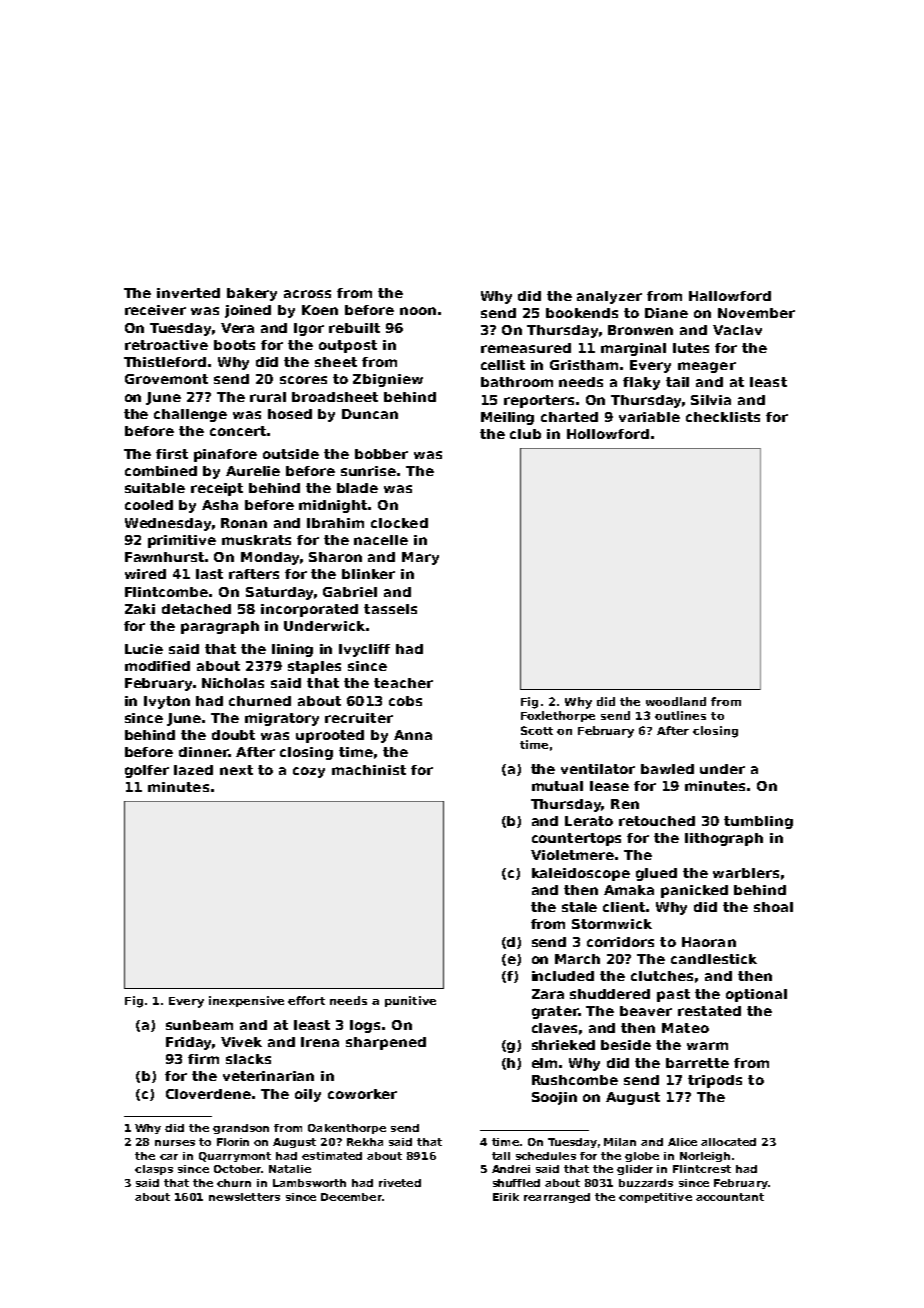  What do you see at coordinates (730, 296) in the page?
I see `Hallowford` at bounding box center [730, 296].
